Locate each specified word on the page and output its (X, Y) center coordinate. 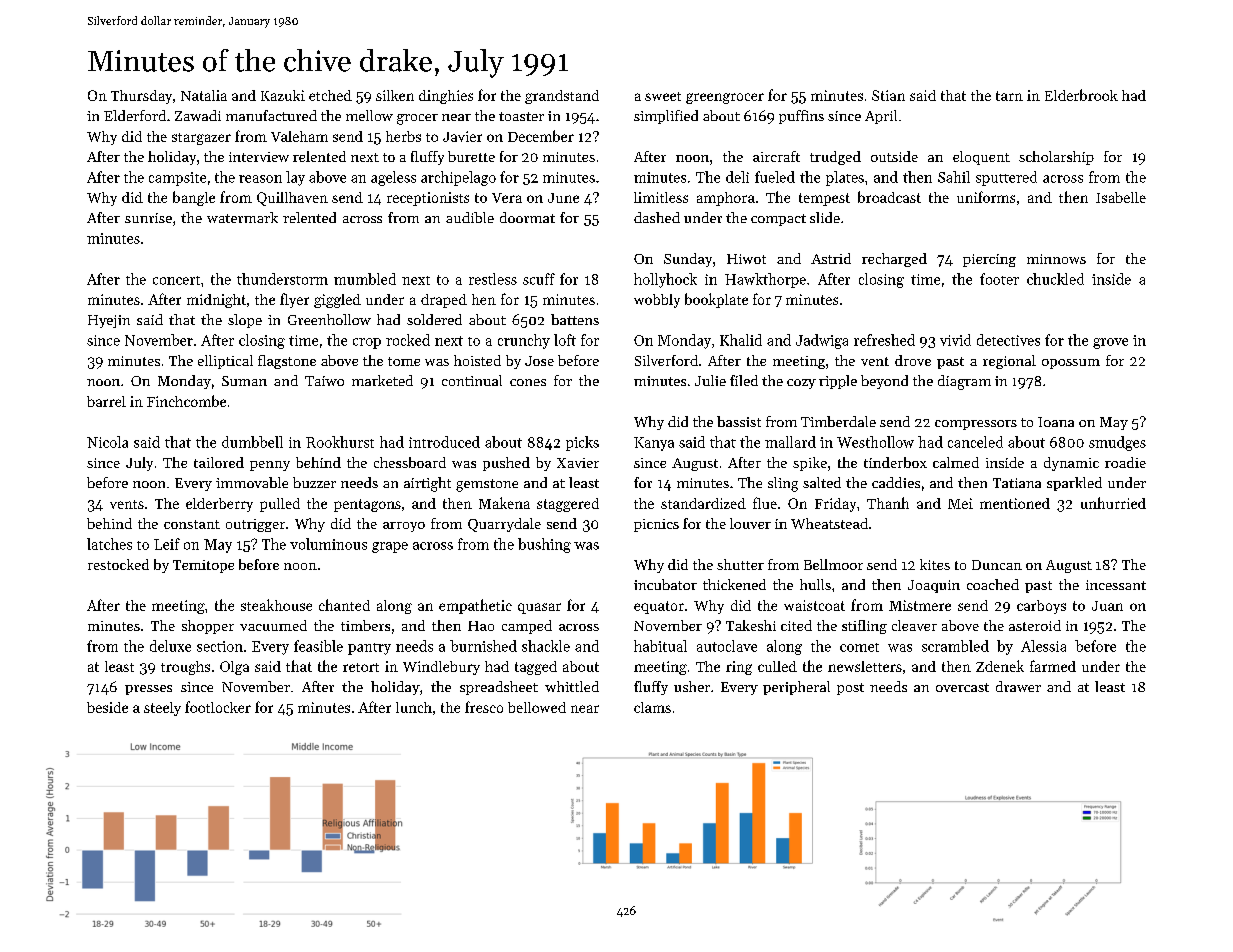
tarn (1009, 96)
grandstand (562, 97)
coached (993, 584)
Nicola (107, 442)
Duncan (997, 565)
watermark (242, 217)
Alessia (1043, 646)
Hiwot (746, 259)
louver (750, 523)
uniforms (986, 197)
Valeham (299, 136)
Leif (167, 544)
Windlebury (441, 668)
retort (361, 667)
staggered (568, 505)
